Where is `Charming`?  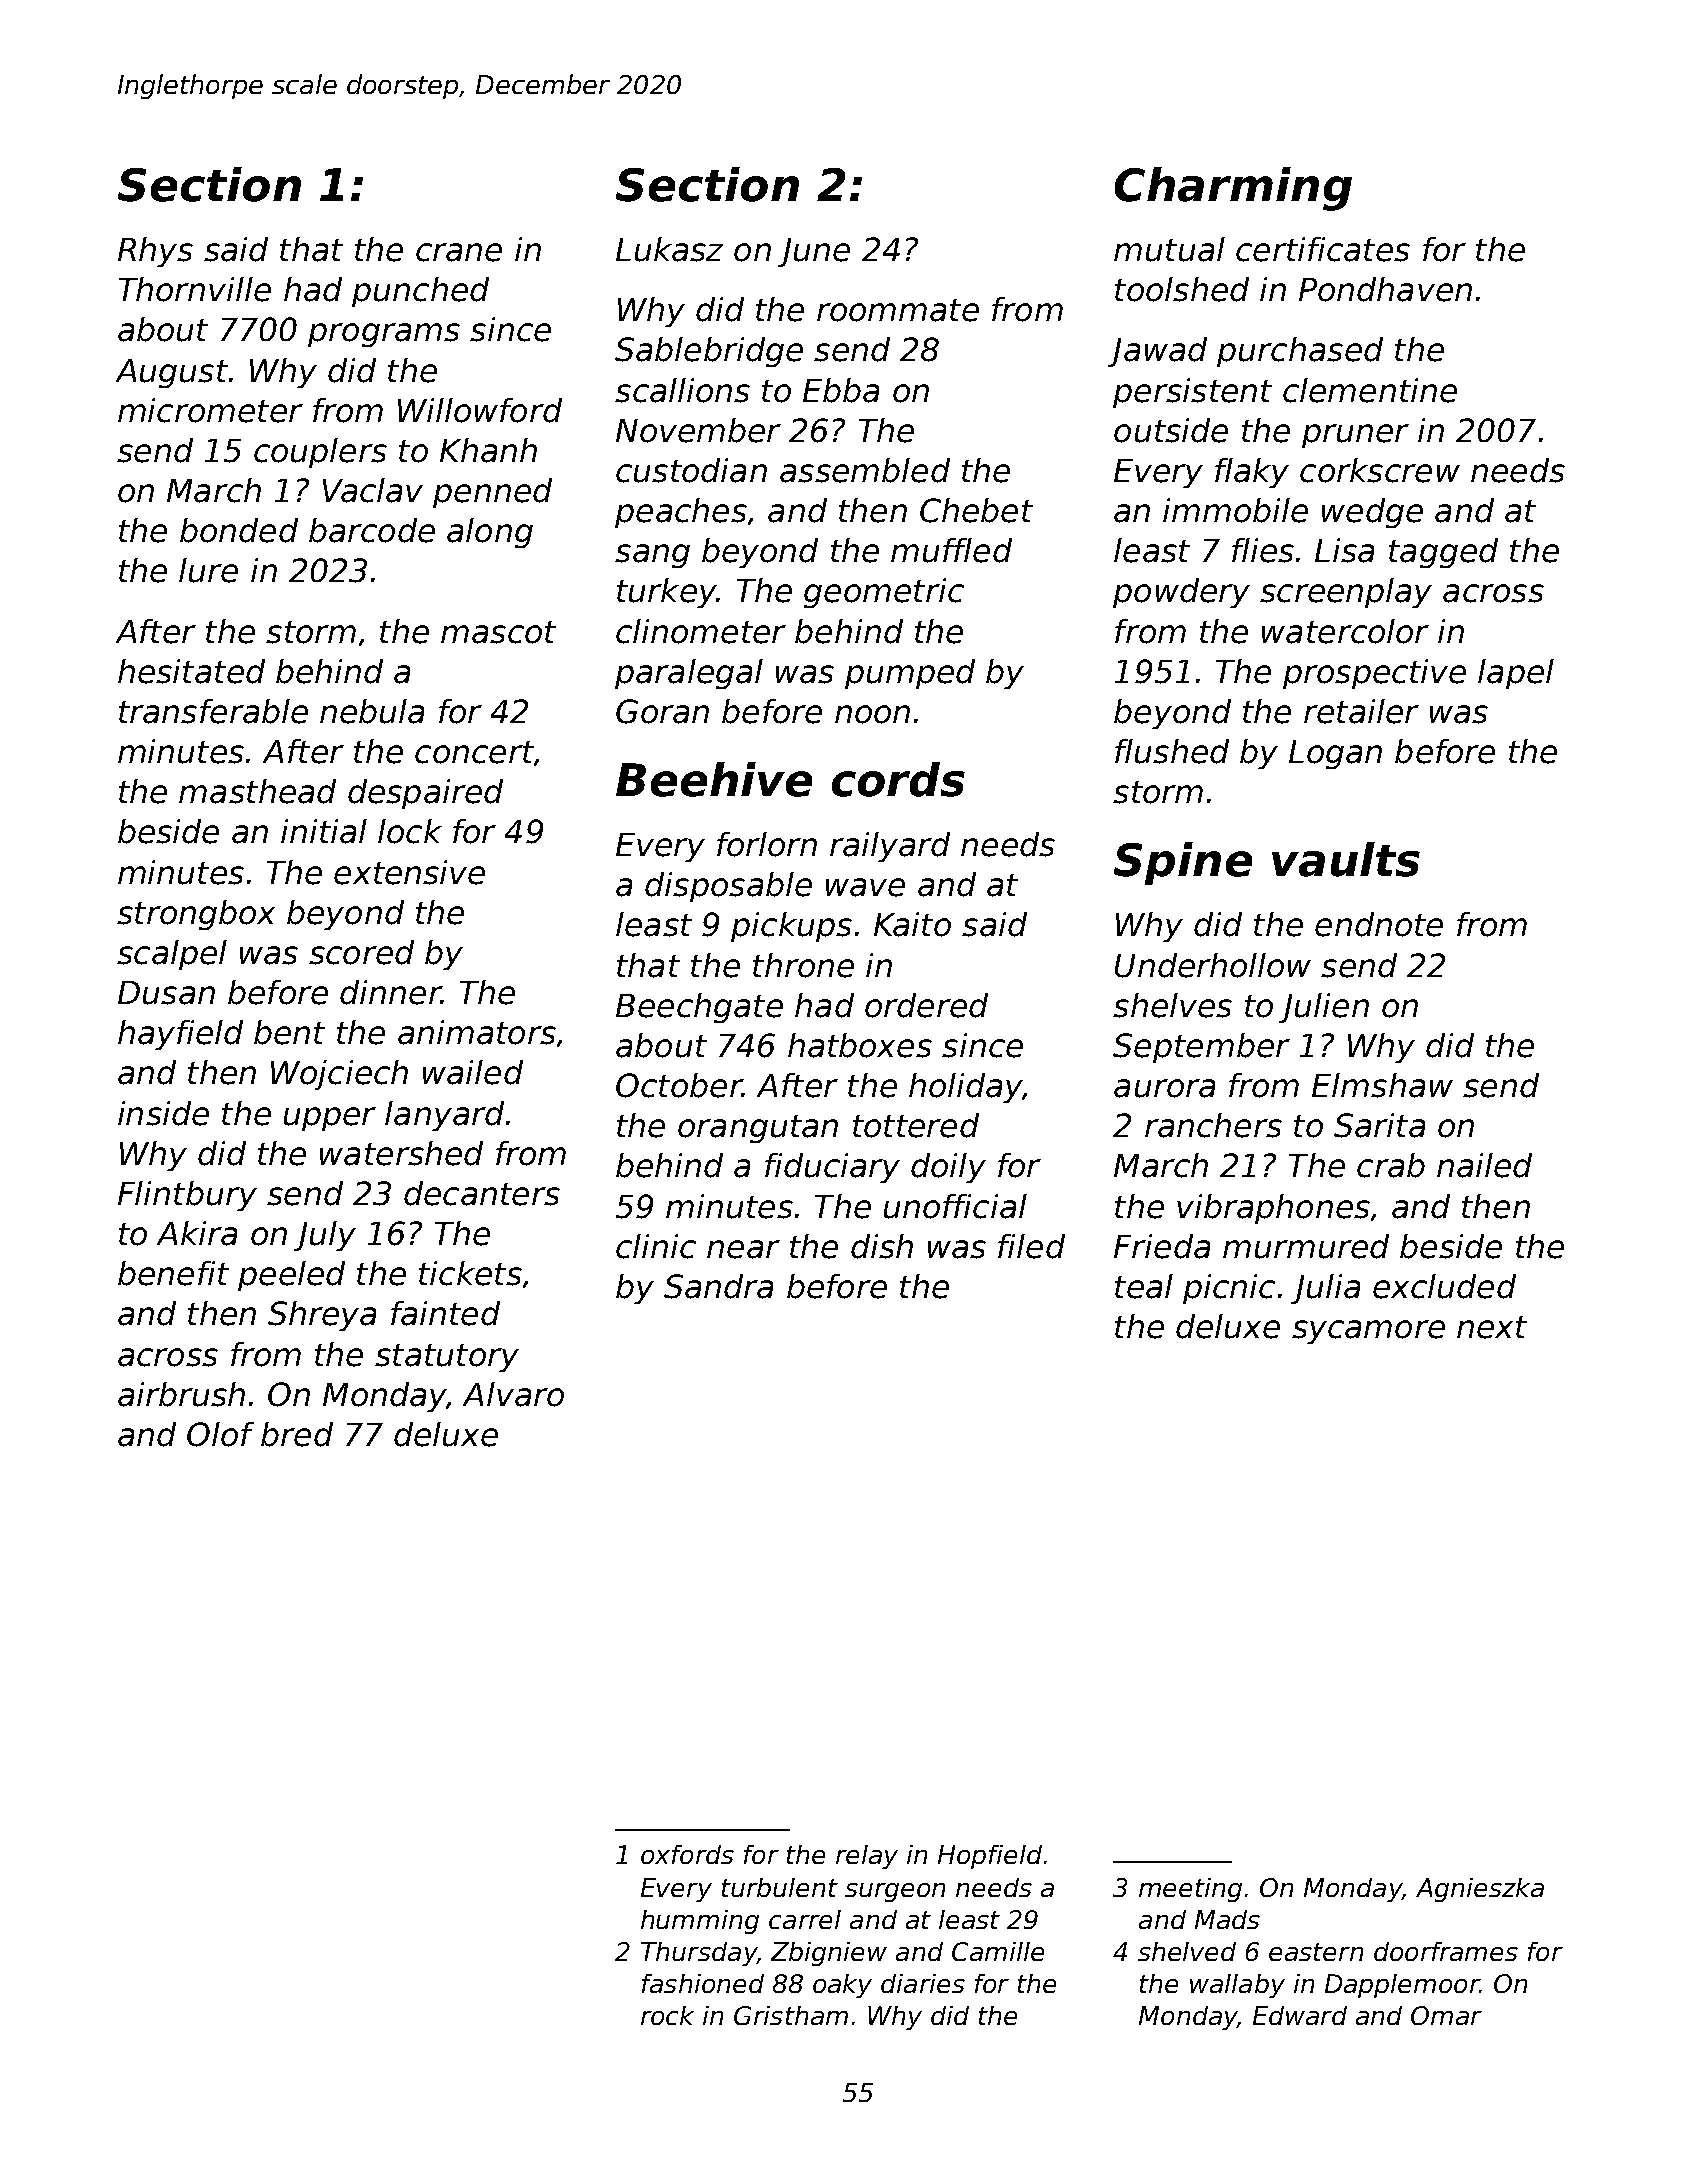
Charming is located at coordinates (1233, 189).
